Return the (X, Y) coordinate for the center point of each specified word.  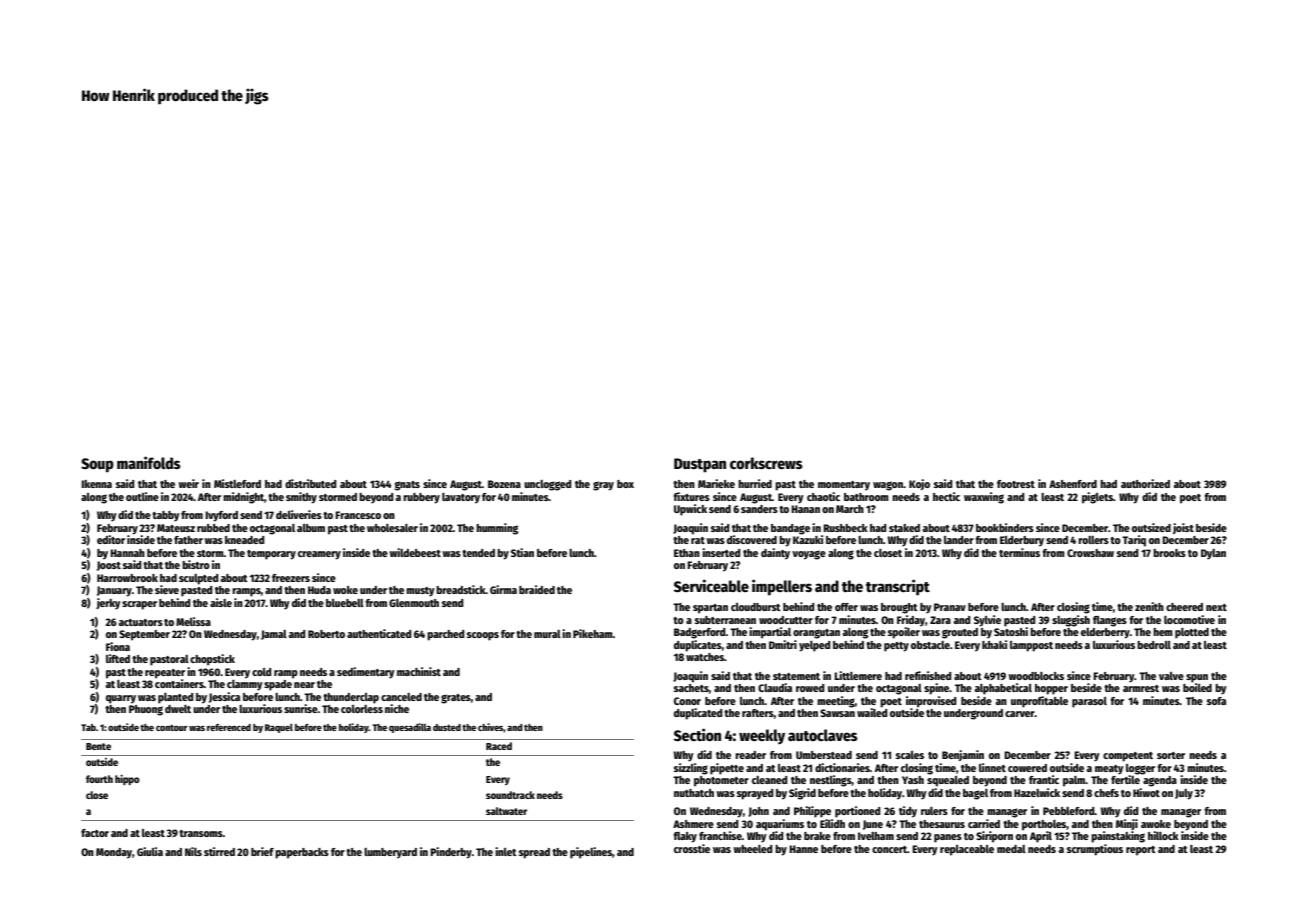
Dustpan (700, 465)
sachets (691, 688)
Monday (114, 853)
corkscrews (766, 463)
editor (111, 539)
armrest (1141, 688)
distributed (311, 483)
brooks (1169, 553)
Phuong (146, 710)
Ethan (687, 553)
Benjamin (963, 755)
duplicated (698, 714)
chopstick (212, 660)
